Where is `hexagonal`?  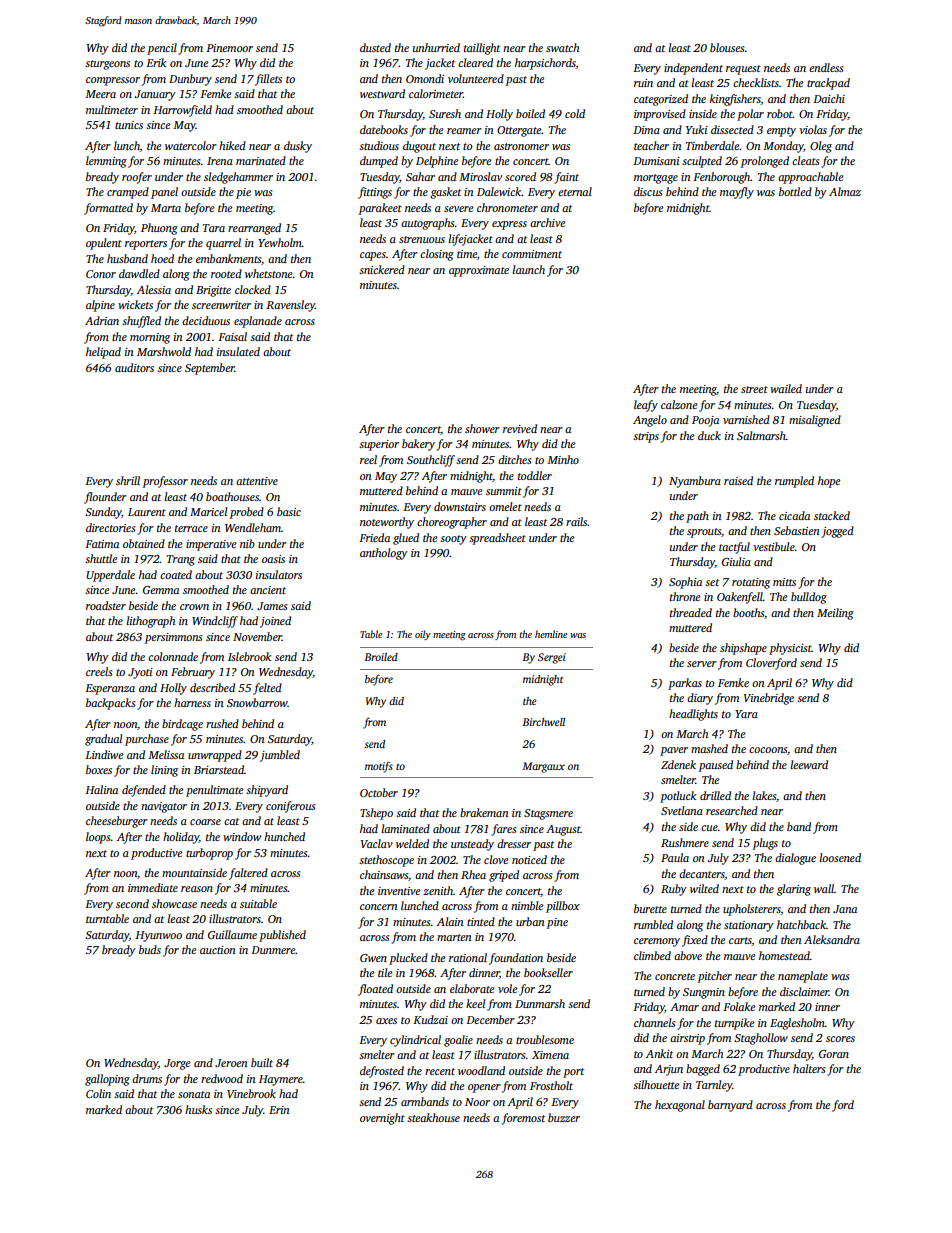
hexagonal is located at coordinates (680, 1106).
